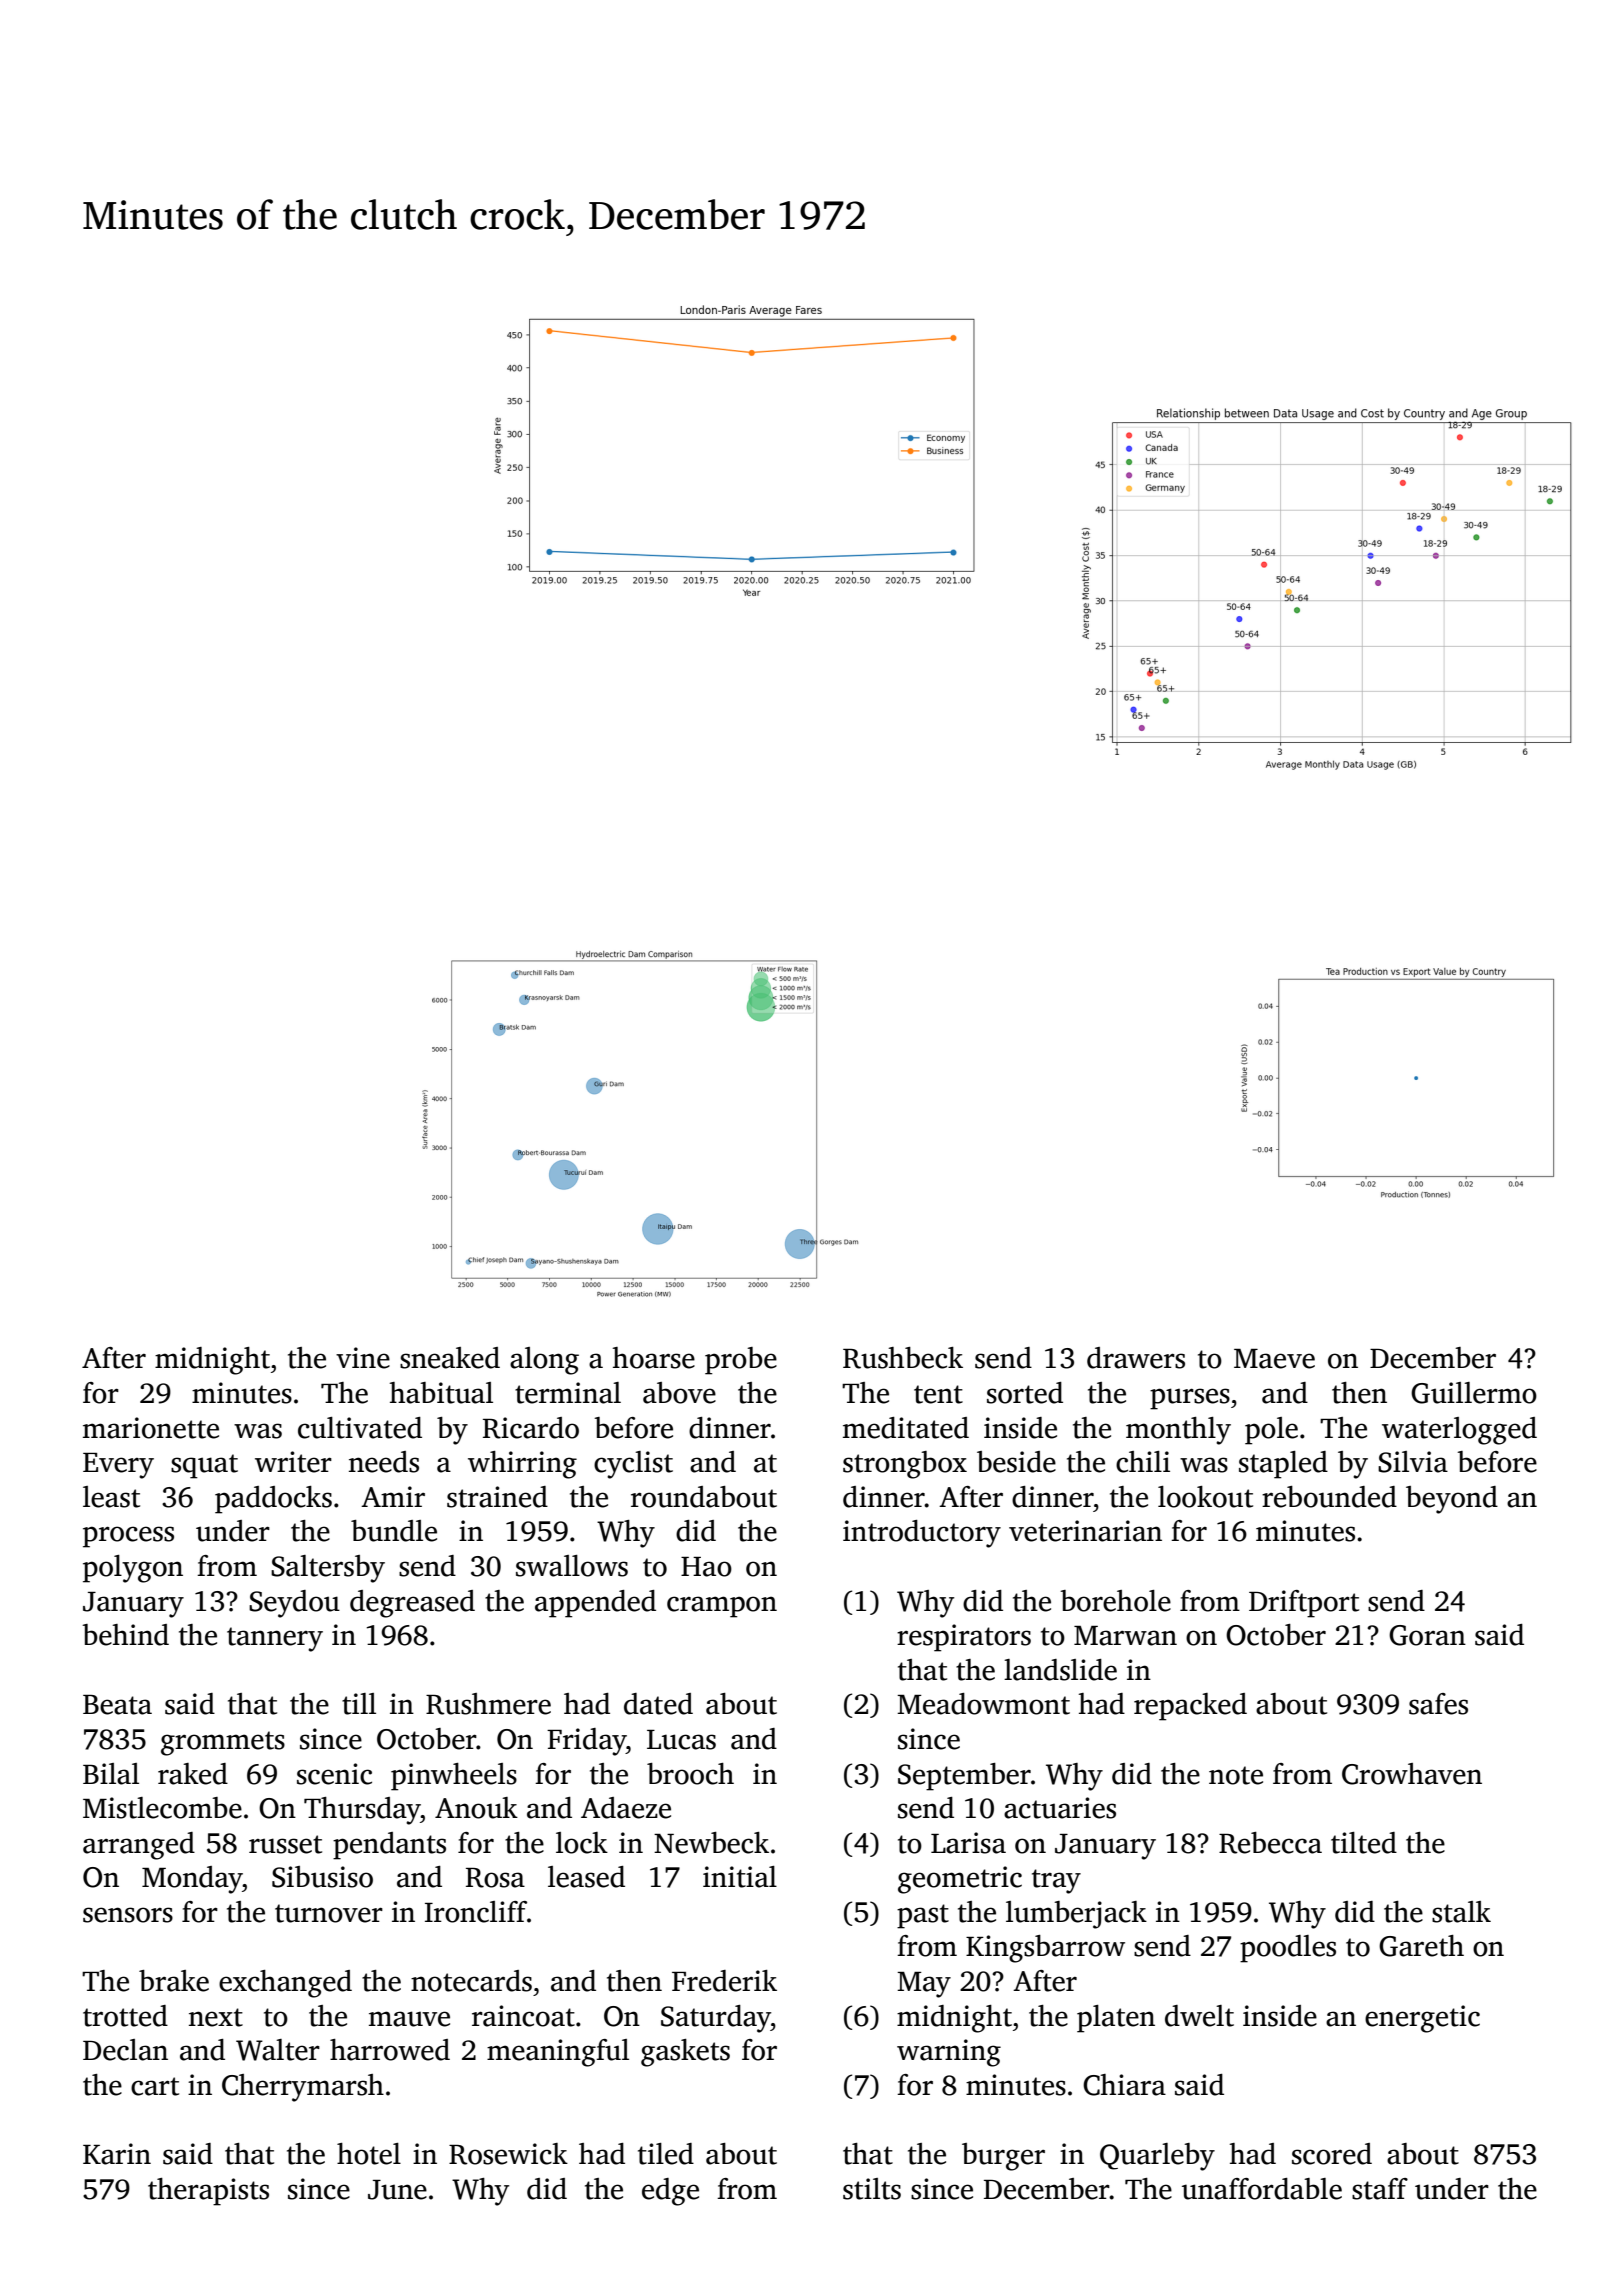 The height and width of the screenshot is (2292, 1620). What do you see at coordinates (1199, 2016) in the screenshot?
I see `dwelt` at bounding box center [1199, 2016].
